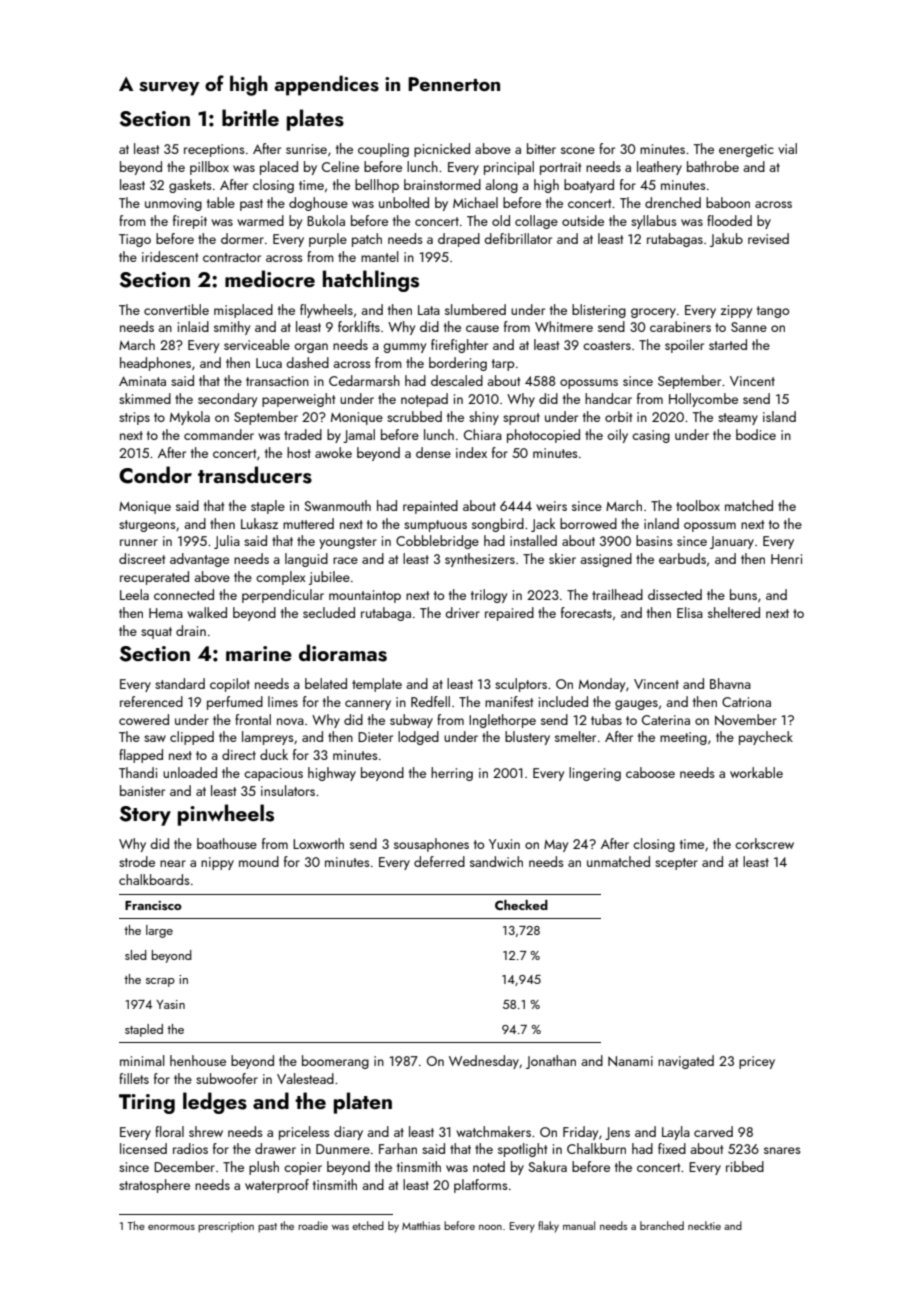 This screenshot has height=1308, width=924. What do you see at coordinates (690, 612) in the screenshot?
I see `Elisa` at bounding box center [690, 612].
